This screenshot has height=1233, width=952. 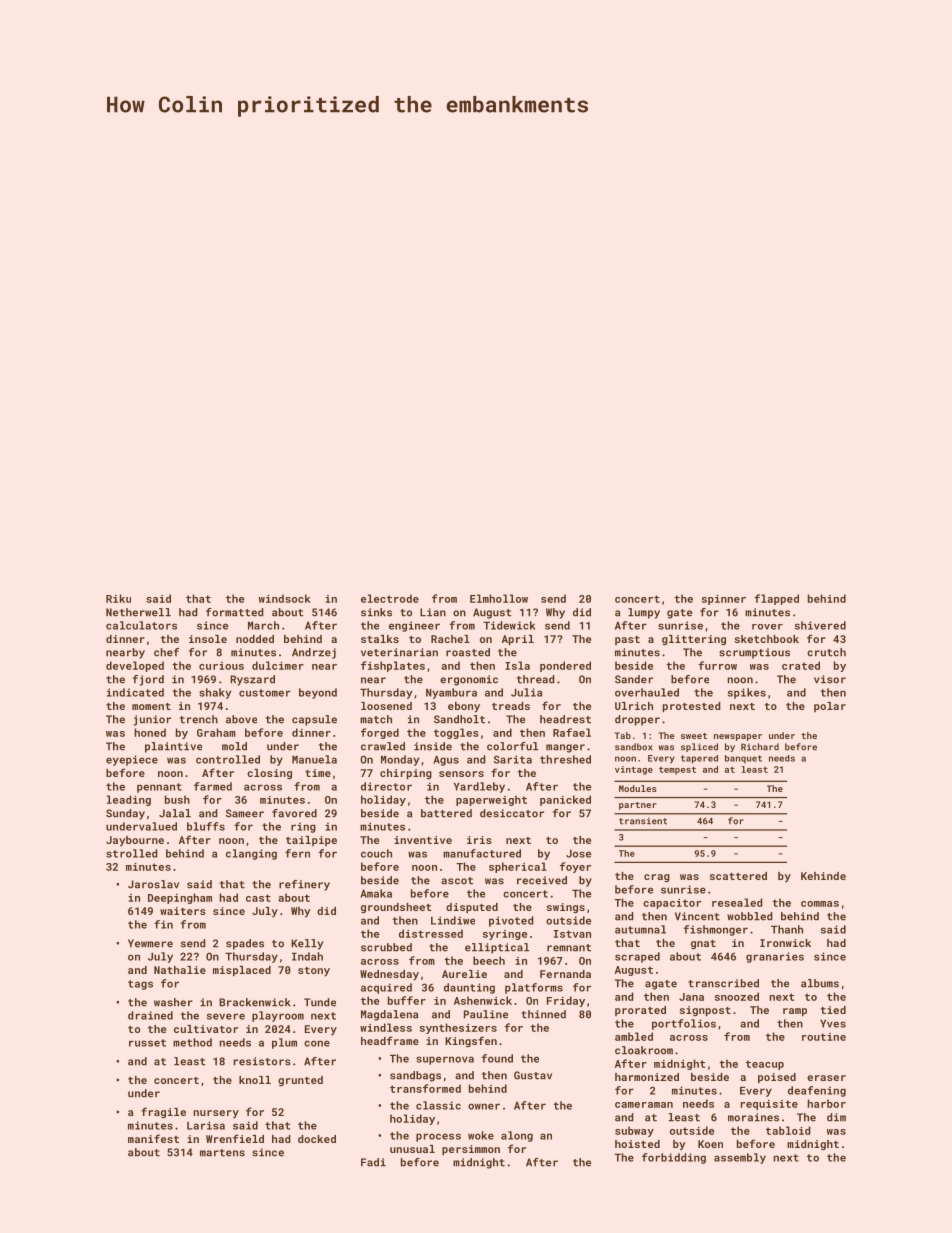 What do you see at coordinates (153, 1138) in the screenshot?
I see `manifest` at bounding box center [153, 1138].
